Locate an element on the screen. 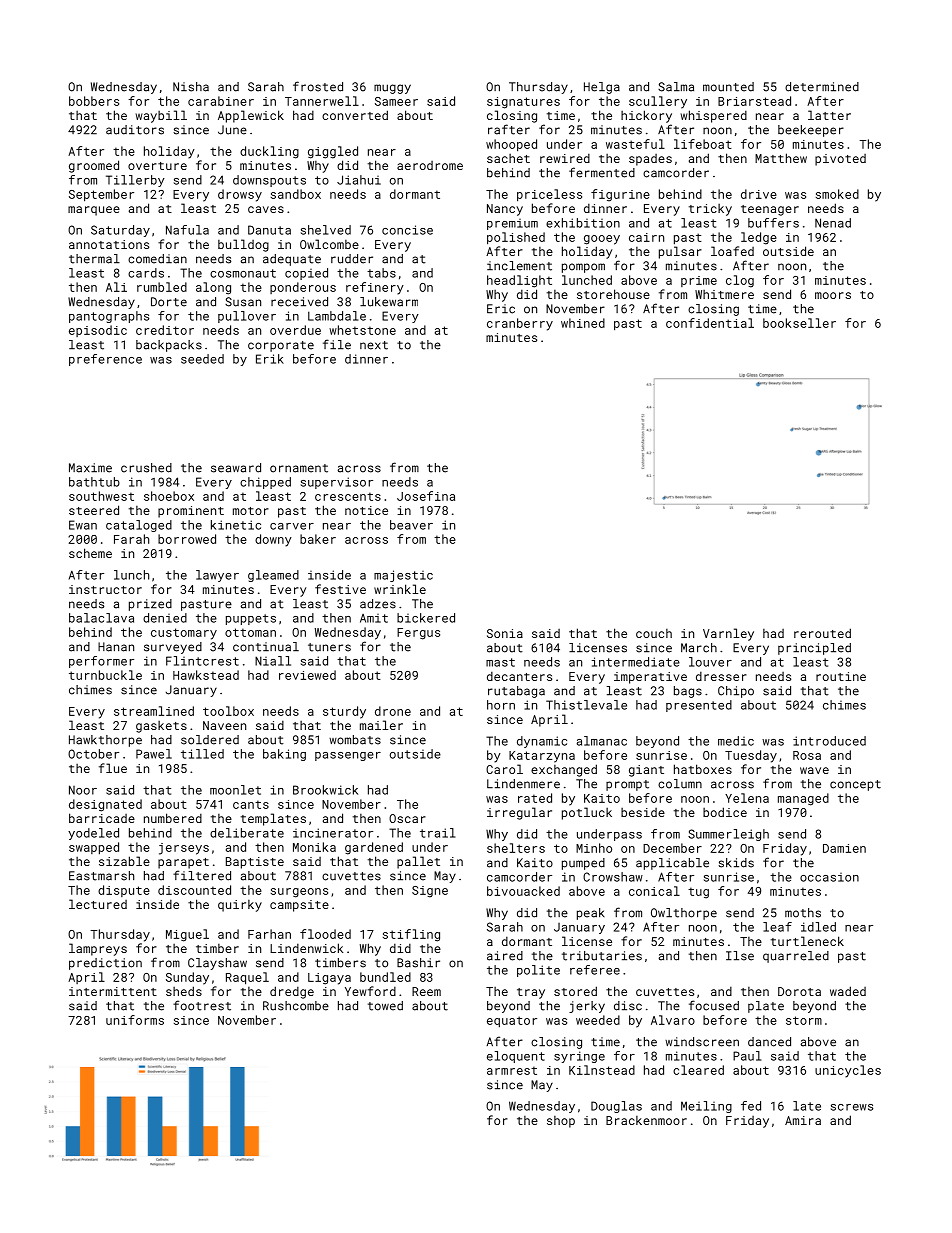 This screenshot has height=1233, width=952. baking is located at coordinates (284, 755).
